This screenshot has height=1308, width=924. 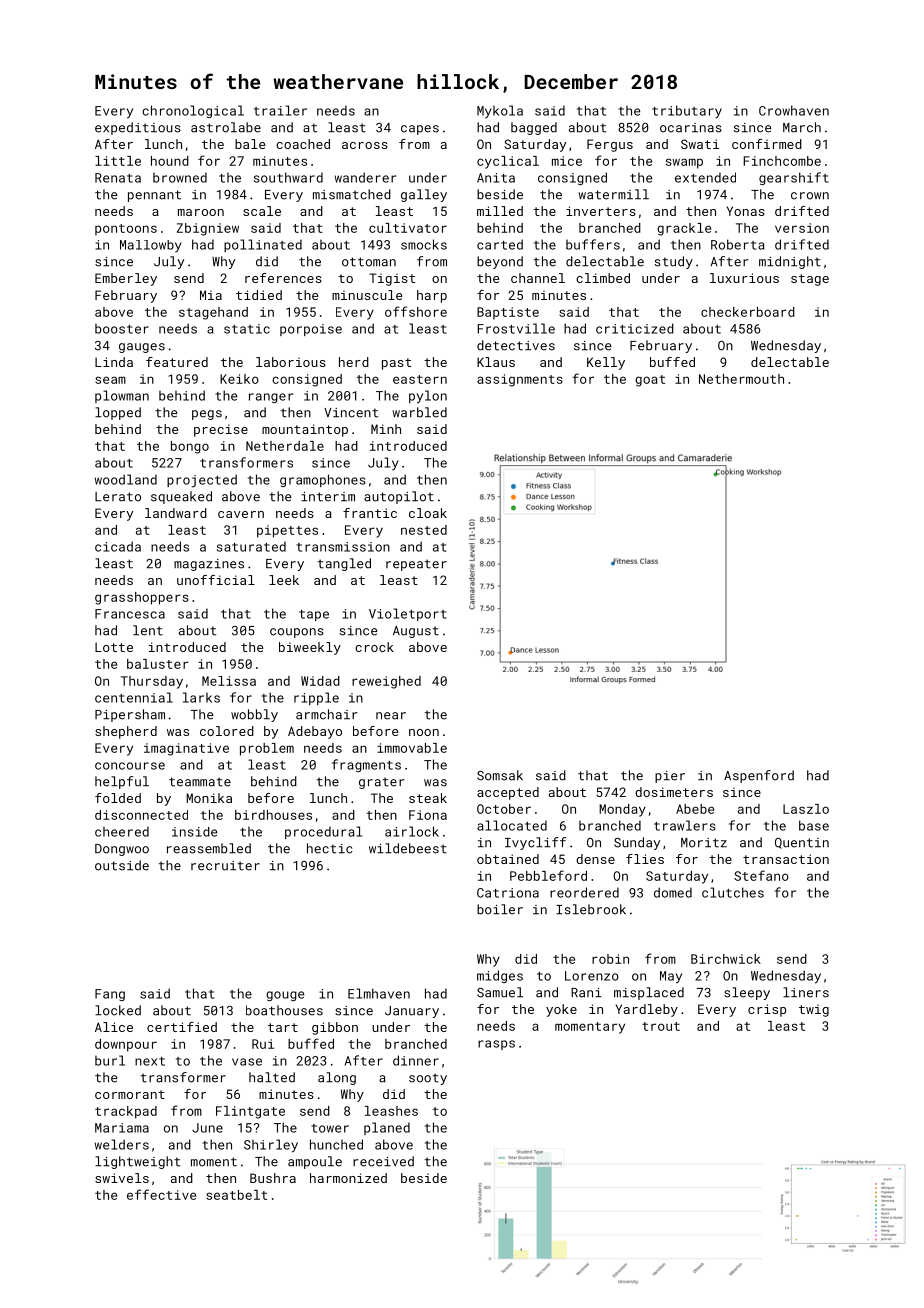 What do you see at coordinates (118, 497) in the screenshot?
I see `Lerato` at bounding box center [118, 497].
